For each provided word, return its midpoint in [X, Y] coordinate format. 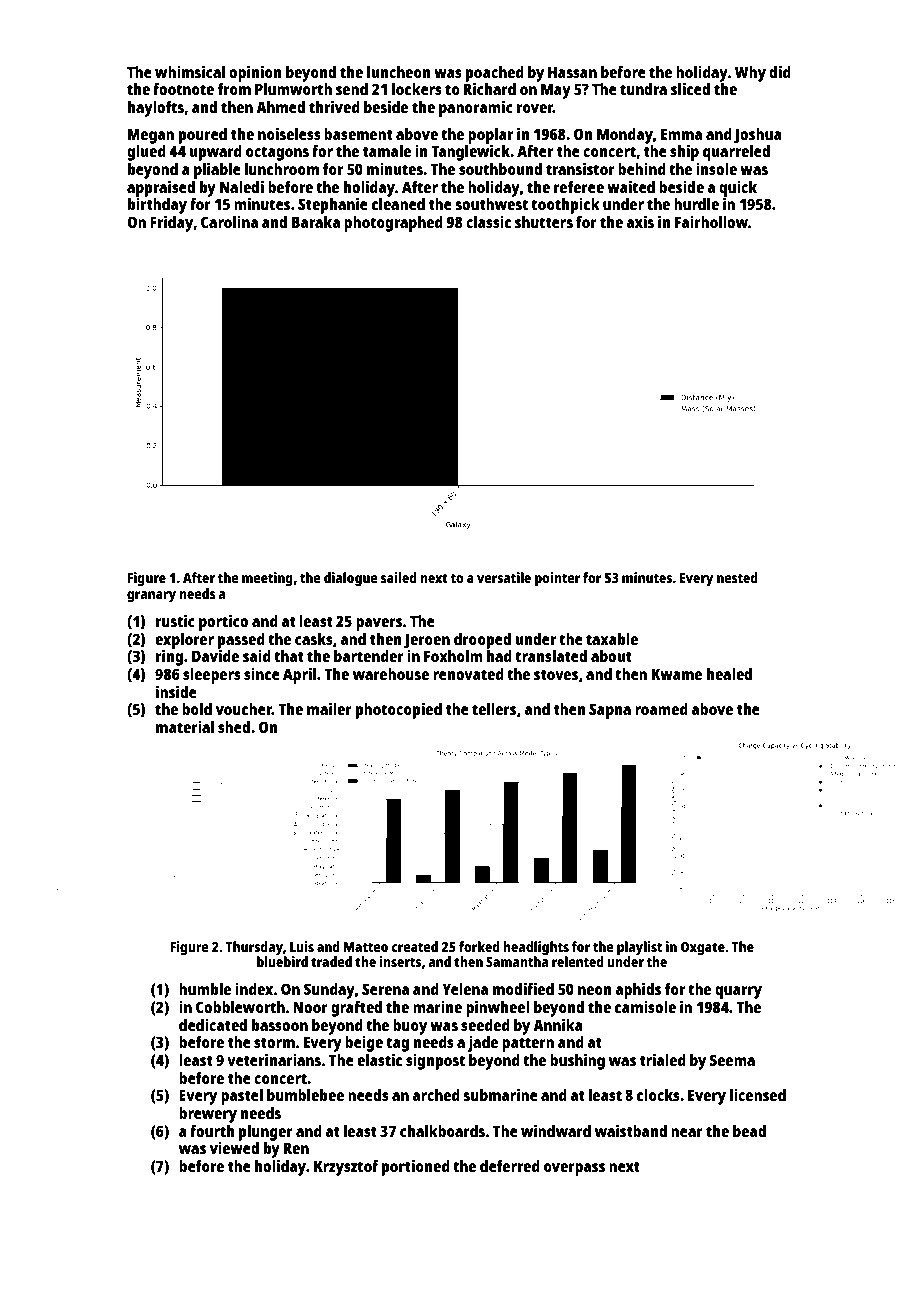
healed [729, 674]
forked [479, 946]
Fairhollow [711, 222]
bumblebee [305, 1095]
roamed [661, 709]
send [352, 89]
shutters [544, 222]
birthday [157, 206]
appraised [161, 188]
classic [488, 222]
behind [642, 169]
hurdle [696, 204]
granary [151, 597]
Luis [302, 946]
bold [197, 709]
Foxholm [453, 656]
